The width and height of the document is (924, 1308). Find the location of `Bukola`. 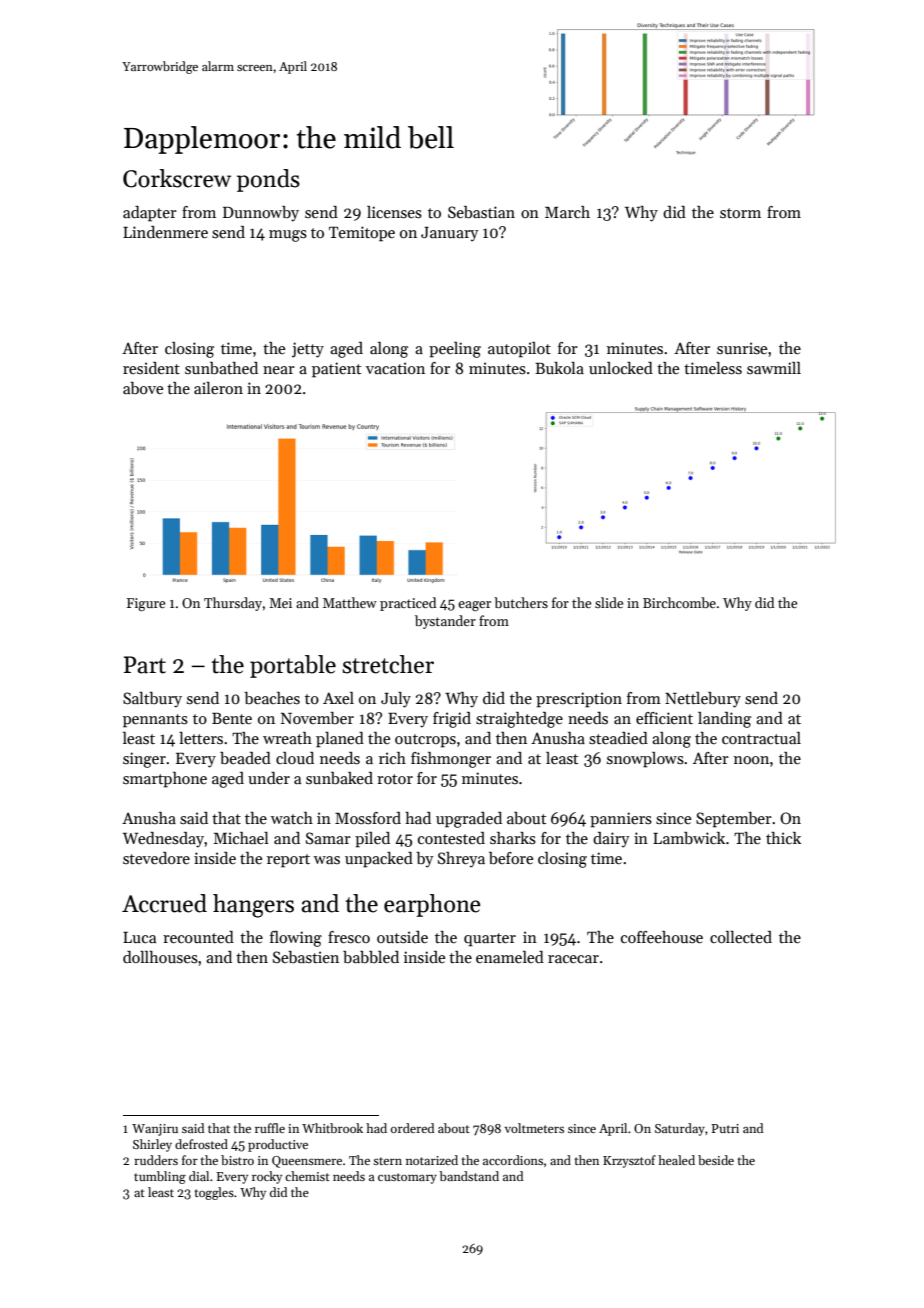

Bukola is located at coordinates (559, 368).
